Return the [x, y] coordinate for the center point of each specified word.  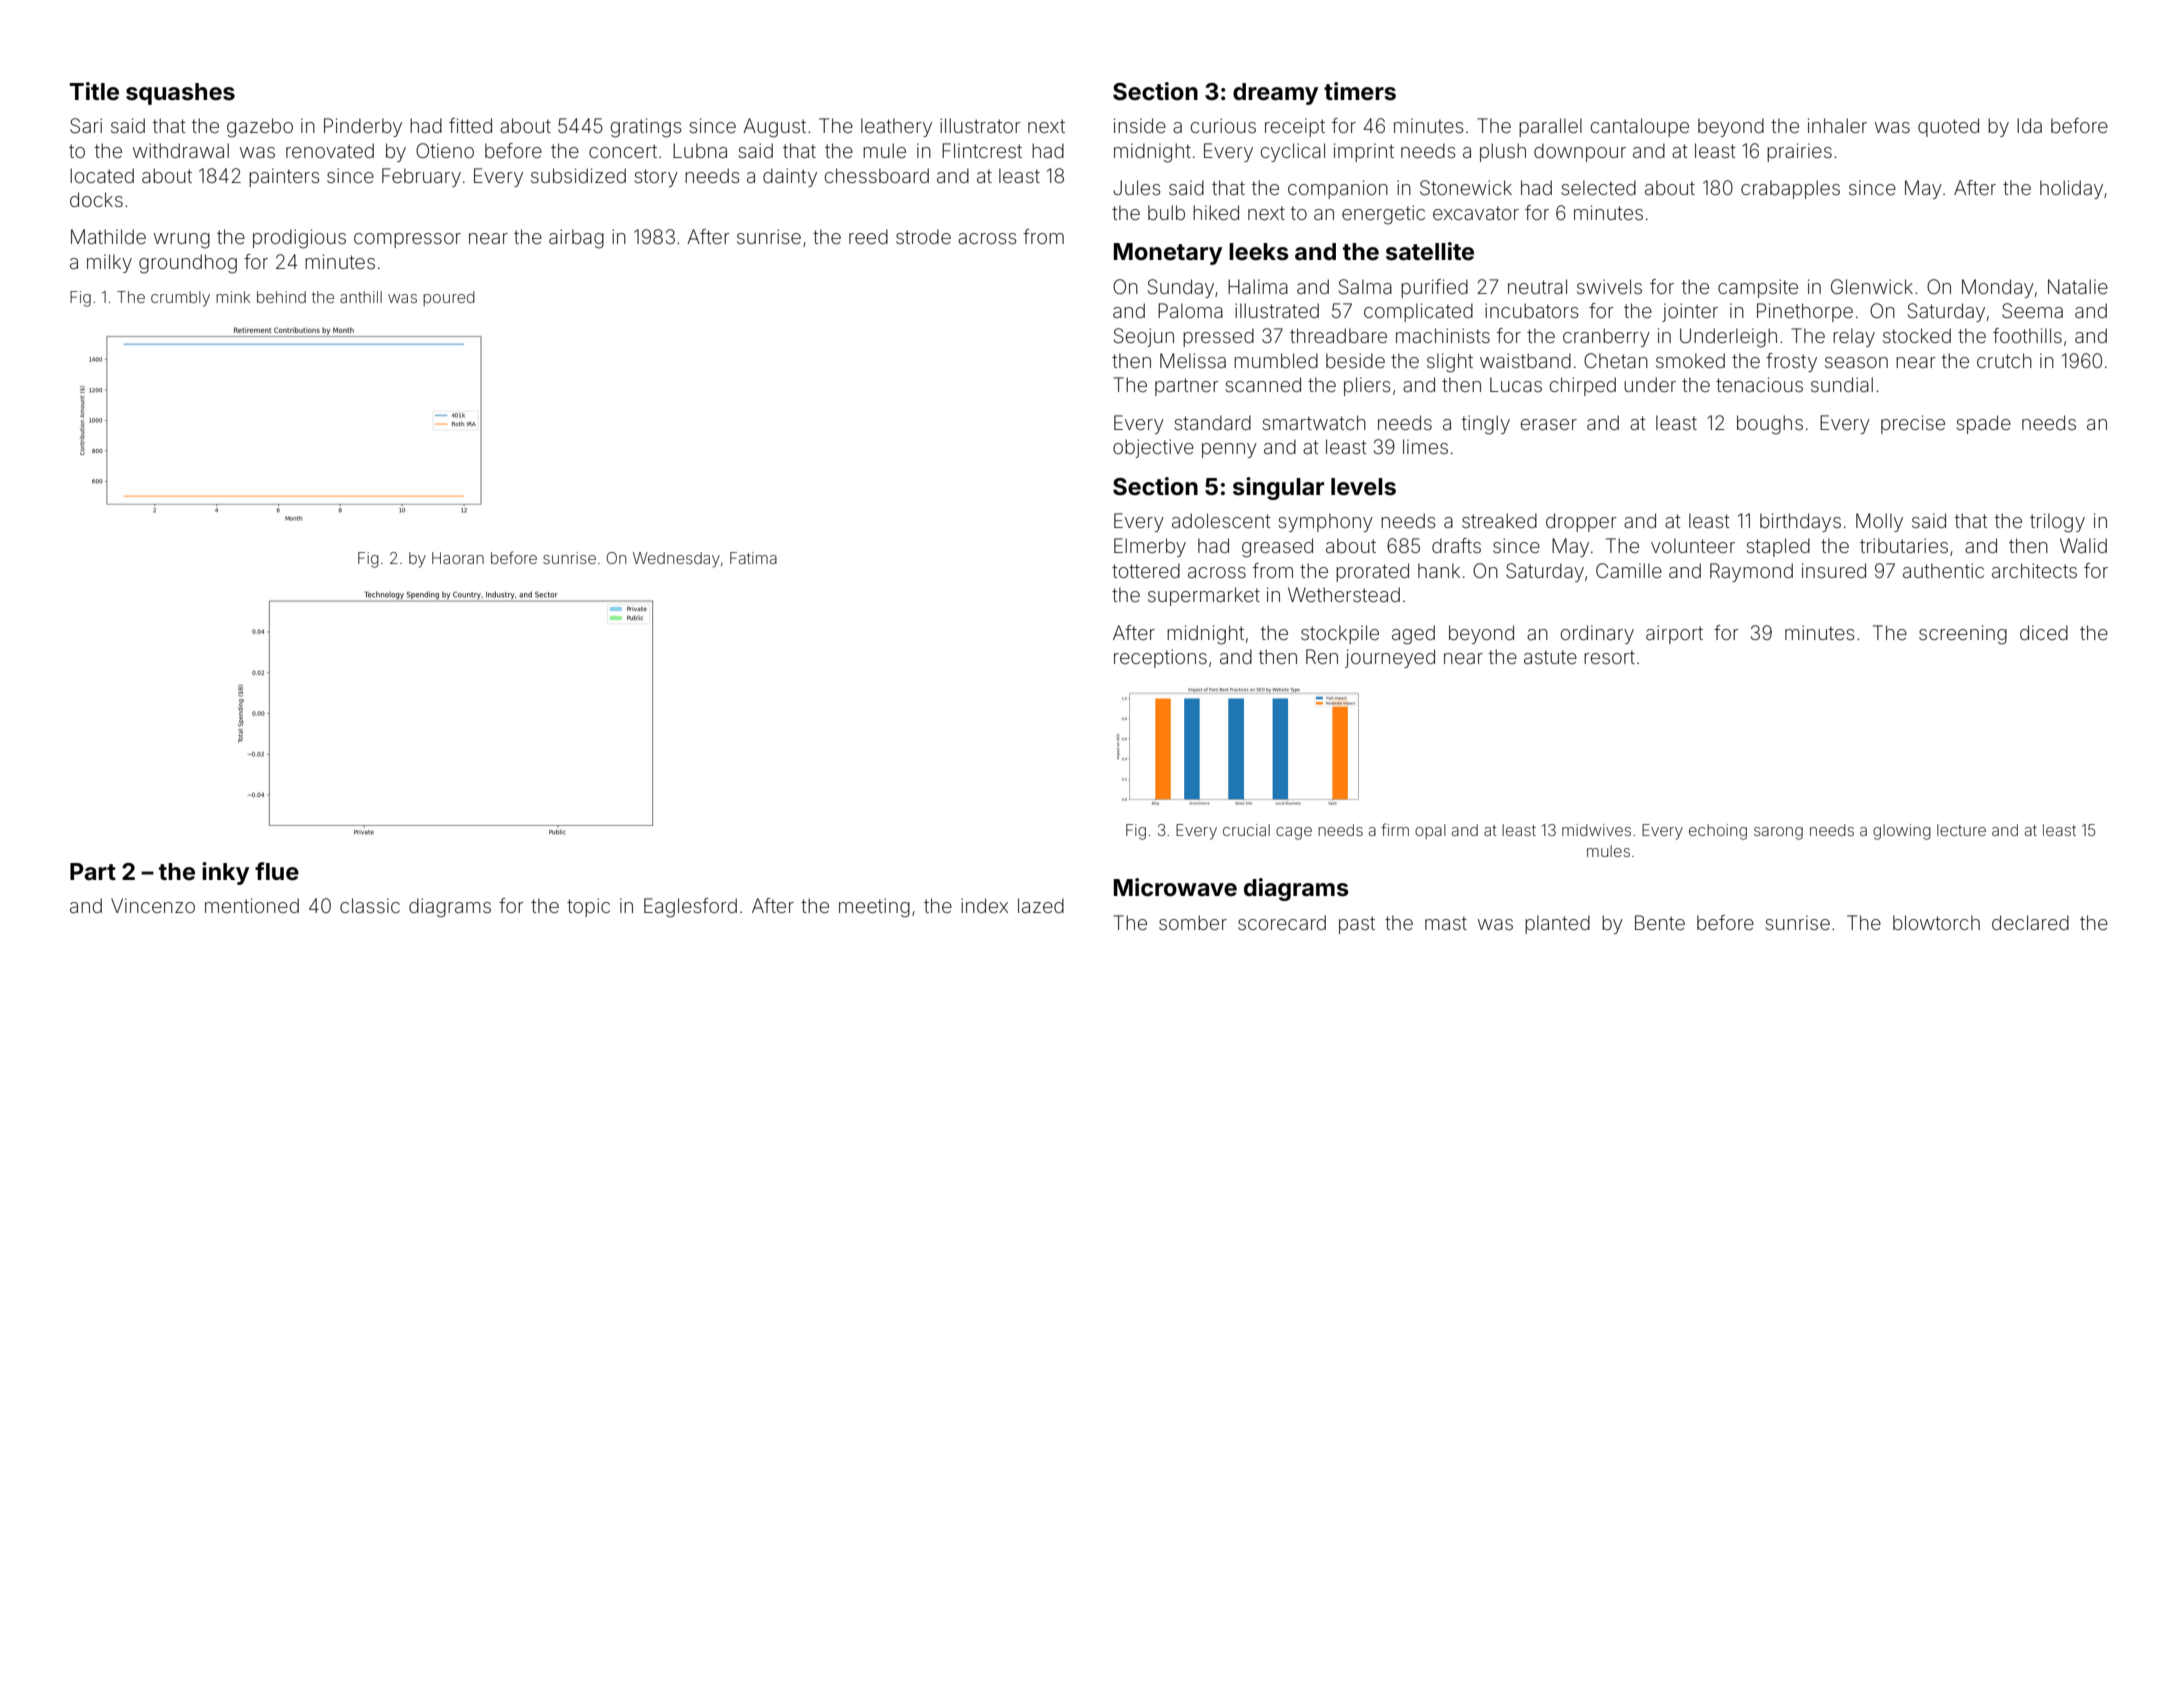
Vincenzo [153, 905]
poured [449, 298]
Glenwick [1872, 286]
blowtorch [1936, 922]
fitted [470, 125]
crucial [1246, 830]
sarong [1778, 833]
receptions [1160, 658]
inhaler [1837, 125]
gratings [646, 128]
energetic [1383, 215]
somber [1193, 922]
